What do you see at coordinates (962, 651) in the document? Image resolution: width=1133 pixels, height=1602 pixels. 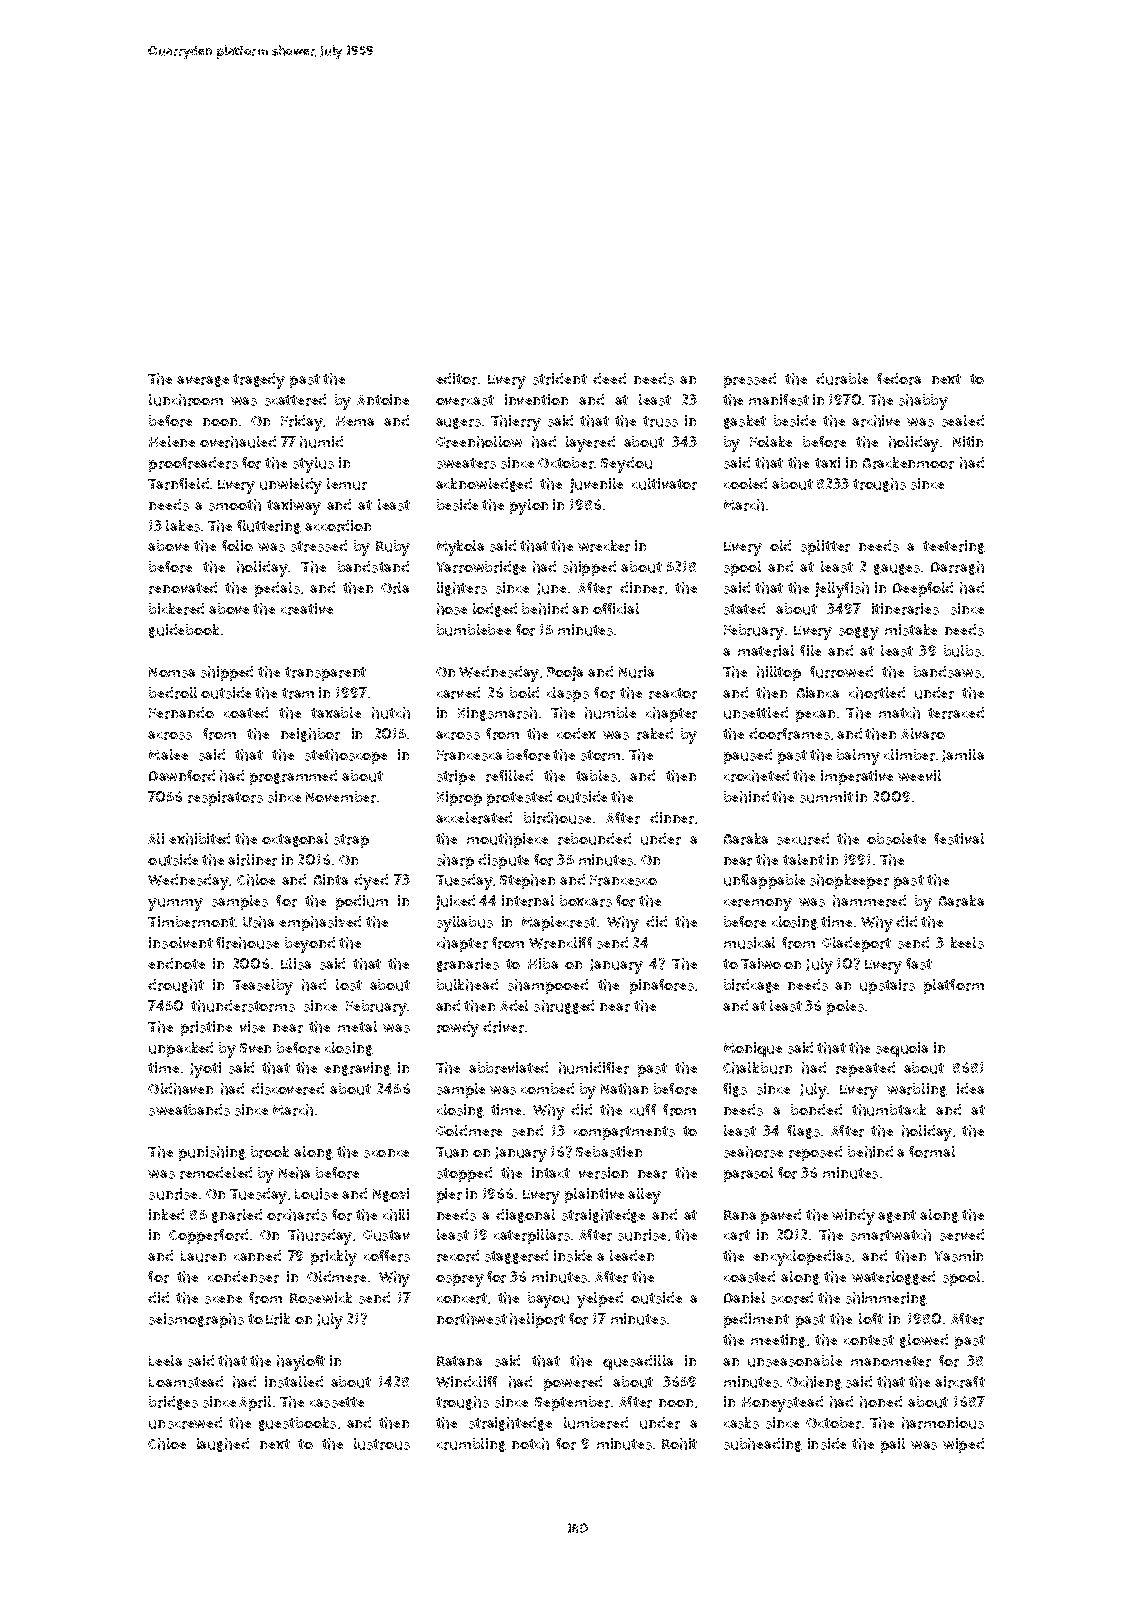 I see `bulbs` at bounding box center [962, 651].
